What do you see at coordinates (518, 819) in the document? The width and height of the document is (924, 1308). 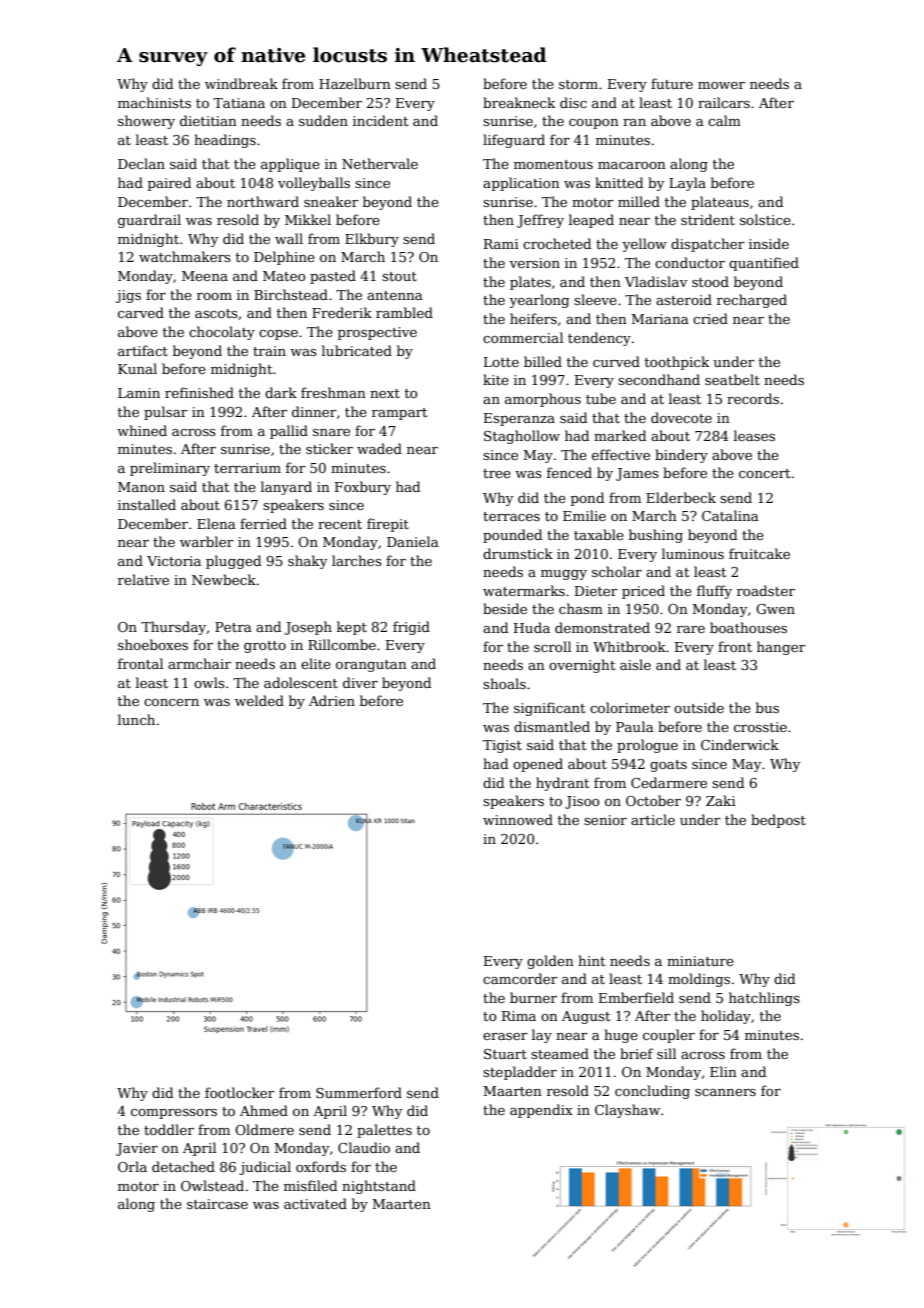 I see `winnowed` at bounding box center [518, 819].
